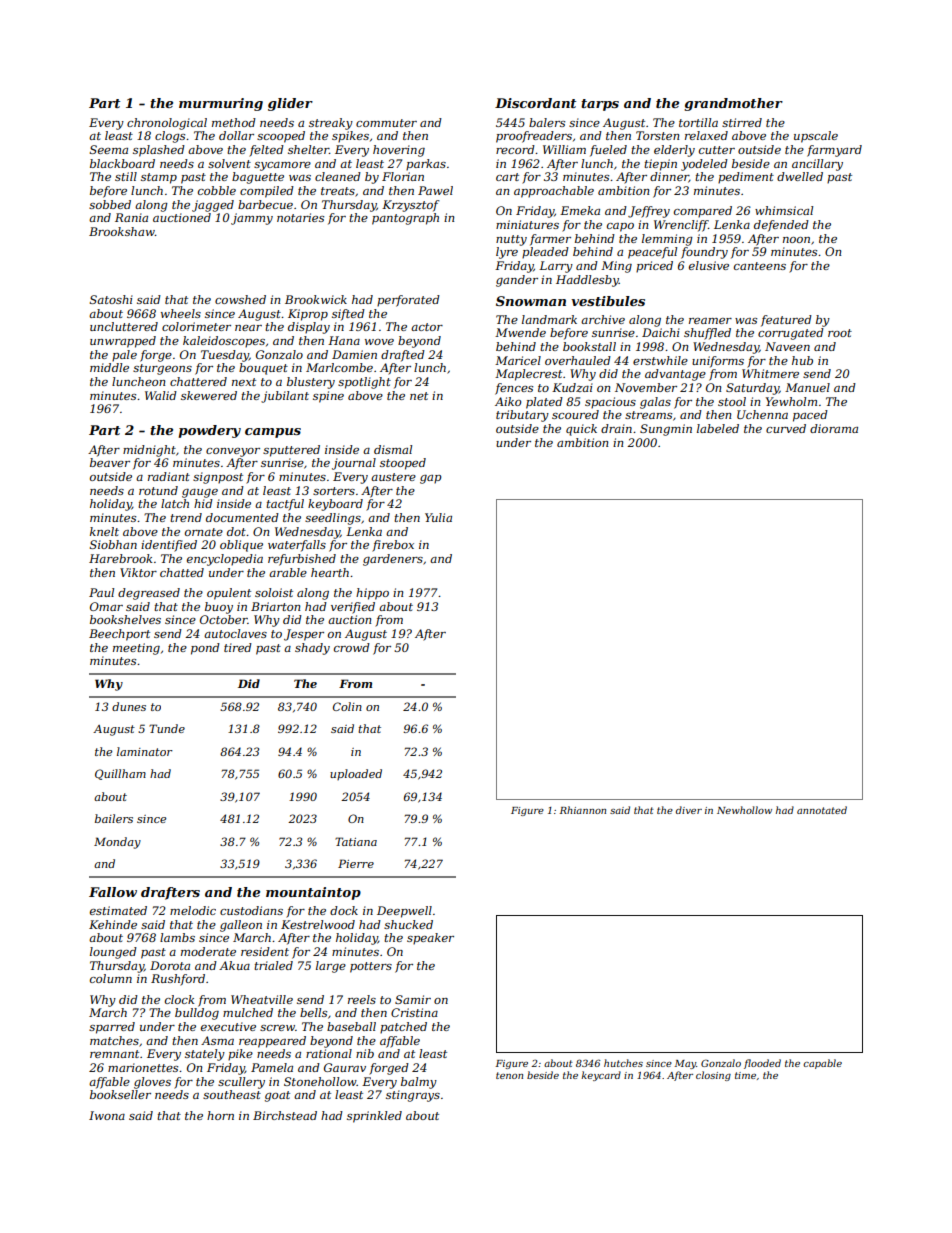 This screenshot has height=1233, width=952. Describe the element at coordinates (733, 104) in the screenshot. I see `grandmother` at that location.
